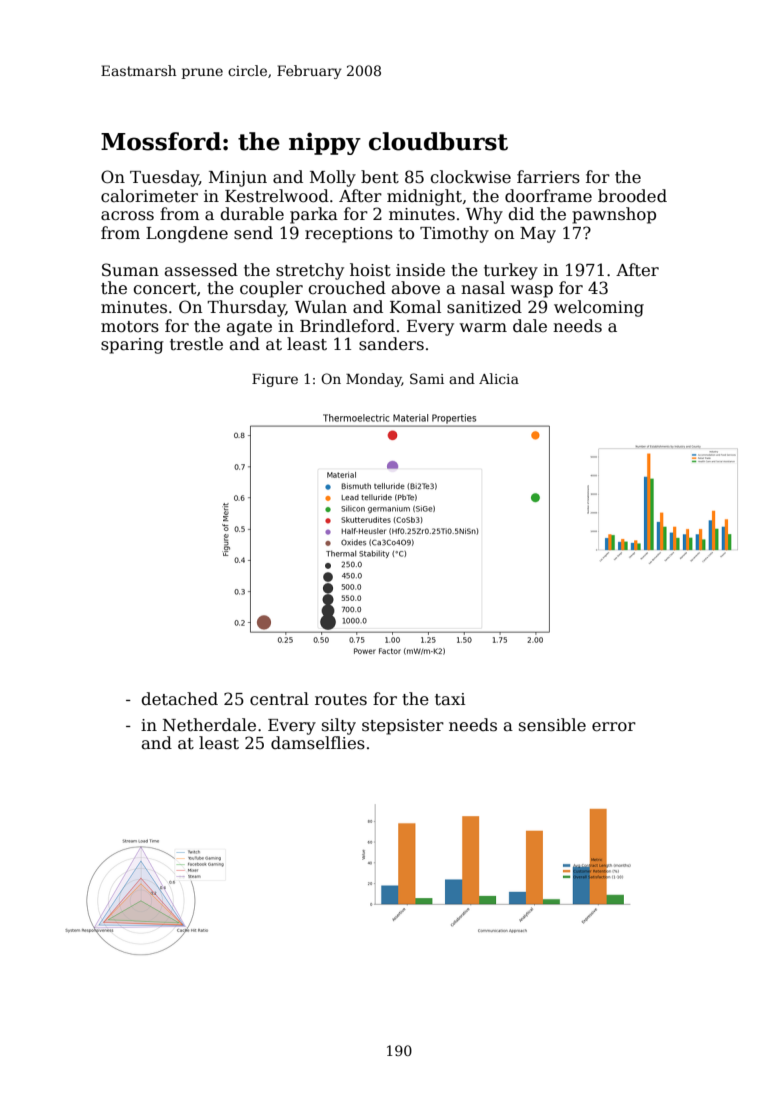 Image resolution: width=771 pixels, height=1094 pixels. I want to click on farriers, so click(548, 177).
